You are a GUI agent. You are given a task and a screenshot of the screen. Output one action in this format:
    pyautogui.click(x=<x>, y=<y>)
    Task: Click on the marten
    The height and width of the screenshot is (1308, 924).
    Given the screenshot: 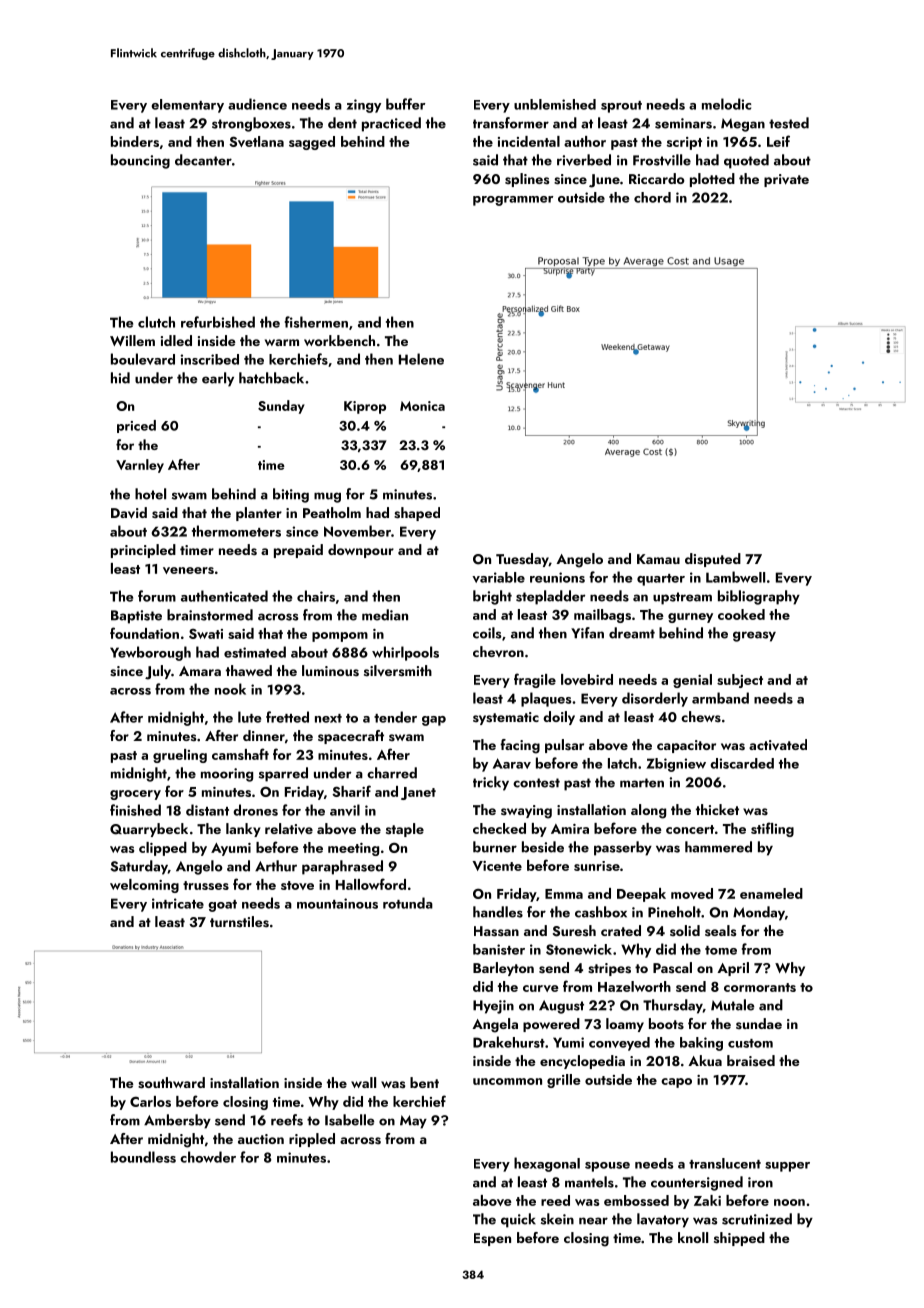 What is the action you would take?
    pyautogui.click(x=642, y=783)
